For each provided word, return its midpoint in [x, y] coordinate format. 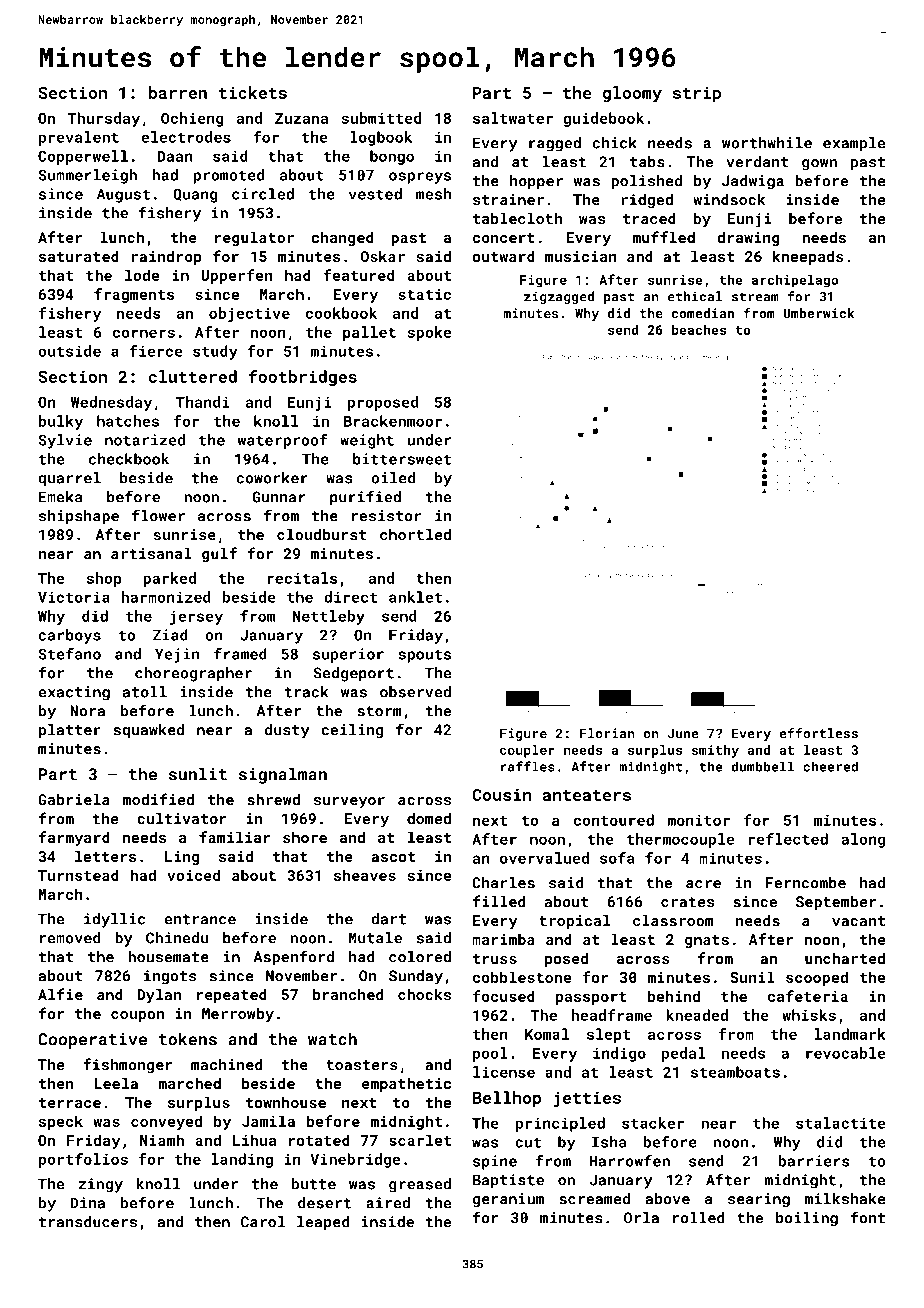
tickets [253, 92]
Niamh [162, 1140]
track [306, 692]
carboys [70, 636]
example [854, 144]
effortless [818, 733]
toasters [362, 1065]
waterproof [283, 441]
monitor [698, 820]
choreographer [193, 674]
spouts [424, 656]
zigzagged [559, 297]
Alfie [60, 994]
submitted [381, 118]
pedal [684, 1054]
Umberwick [819, 313]
